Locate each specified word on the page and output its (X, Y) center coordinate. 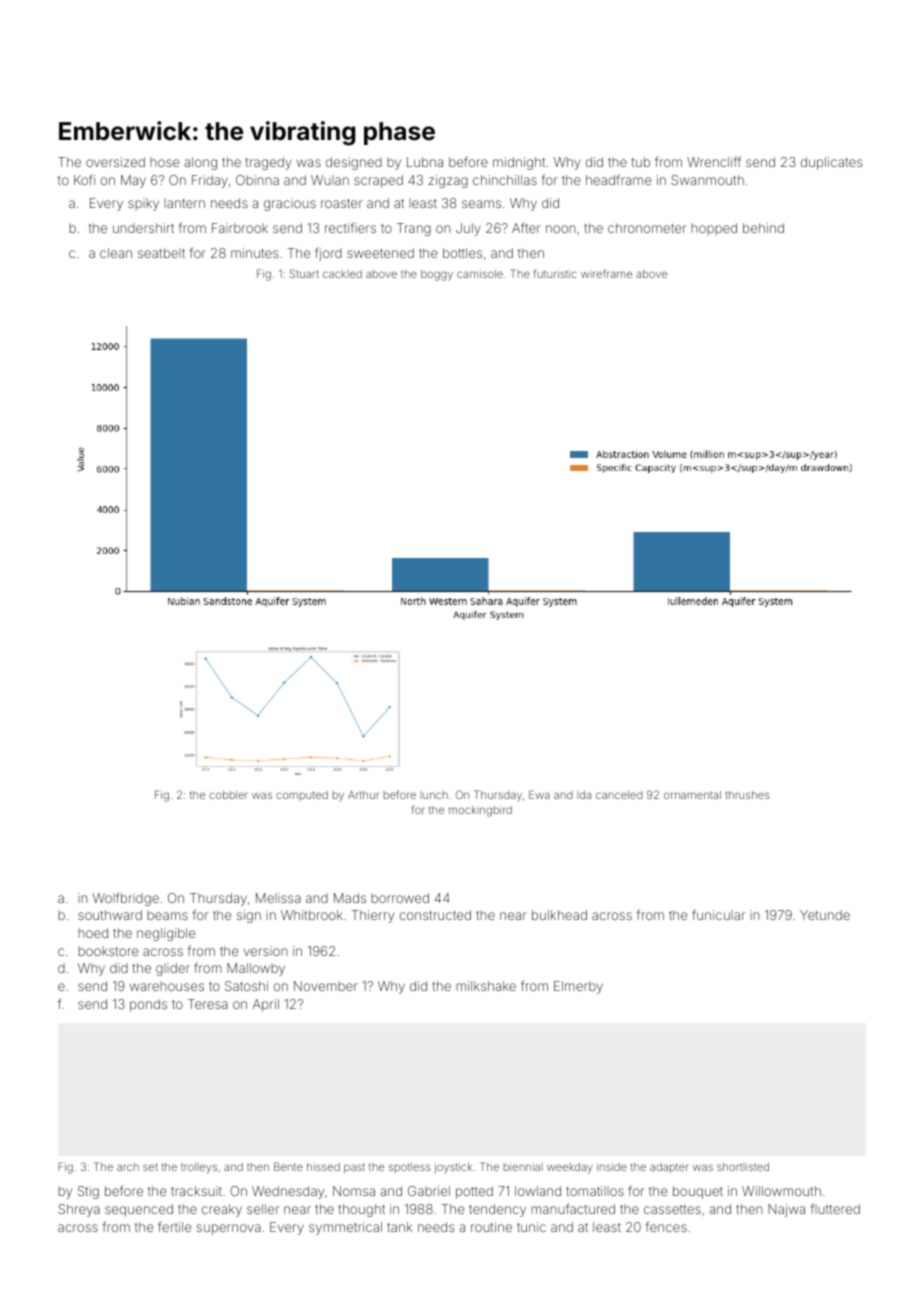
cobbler (228, 795)
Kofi (84, 179)
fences (666, 1226)
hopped (714, 229)
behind (763, 228)
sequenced (139, 1210)
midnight (519, 163)
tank (399, 1227)
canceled (619, 795)
